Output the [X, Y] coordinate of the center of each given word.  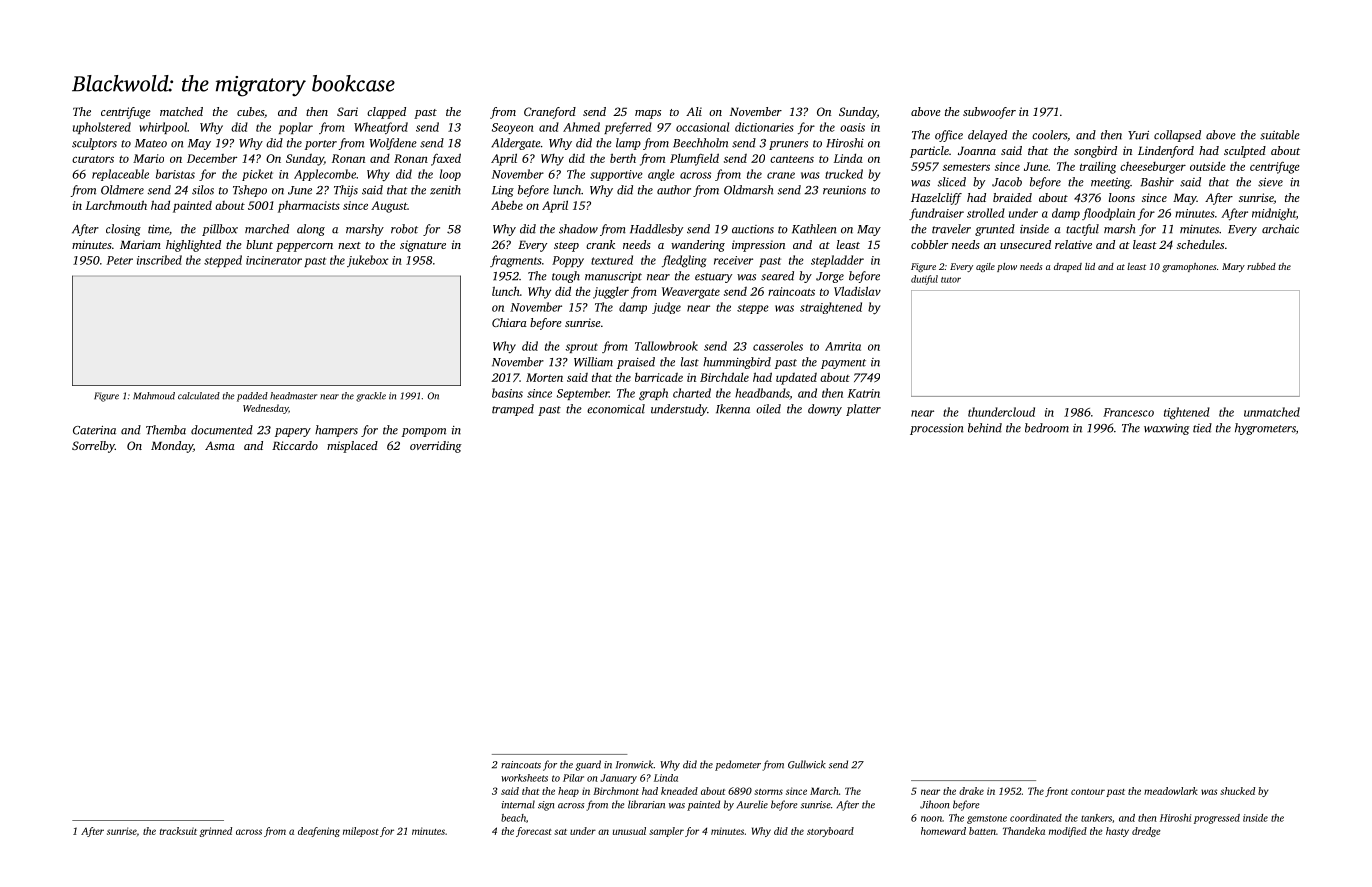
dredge [1146, 832]
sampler [666, 832]
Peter [120, 260]
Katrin [864, 393]
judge [666, 308]
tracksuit [178, 831]
